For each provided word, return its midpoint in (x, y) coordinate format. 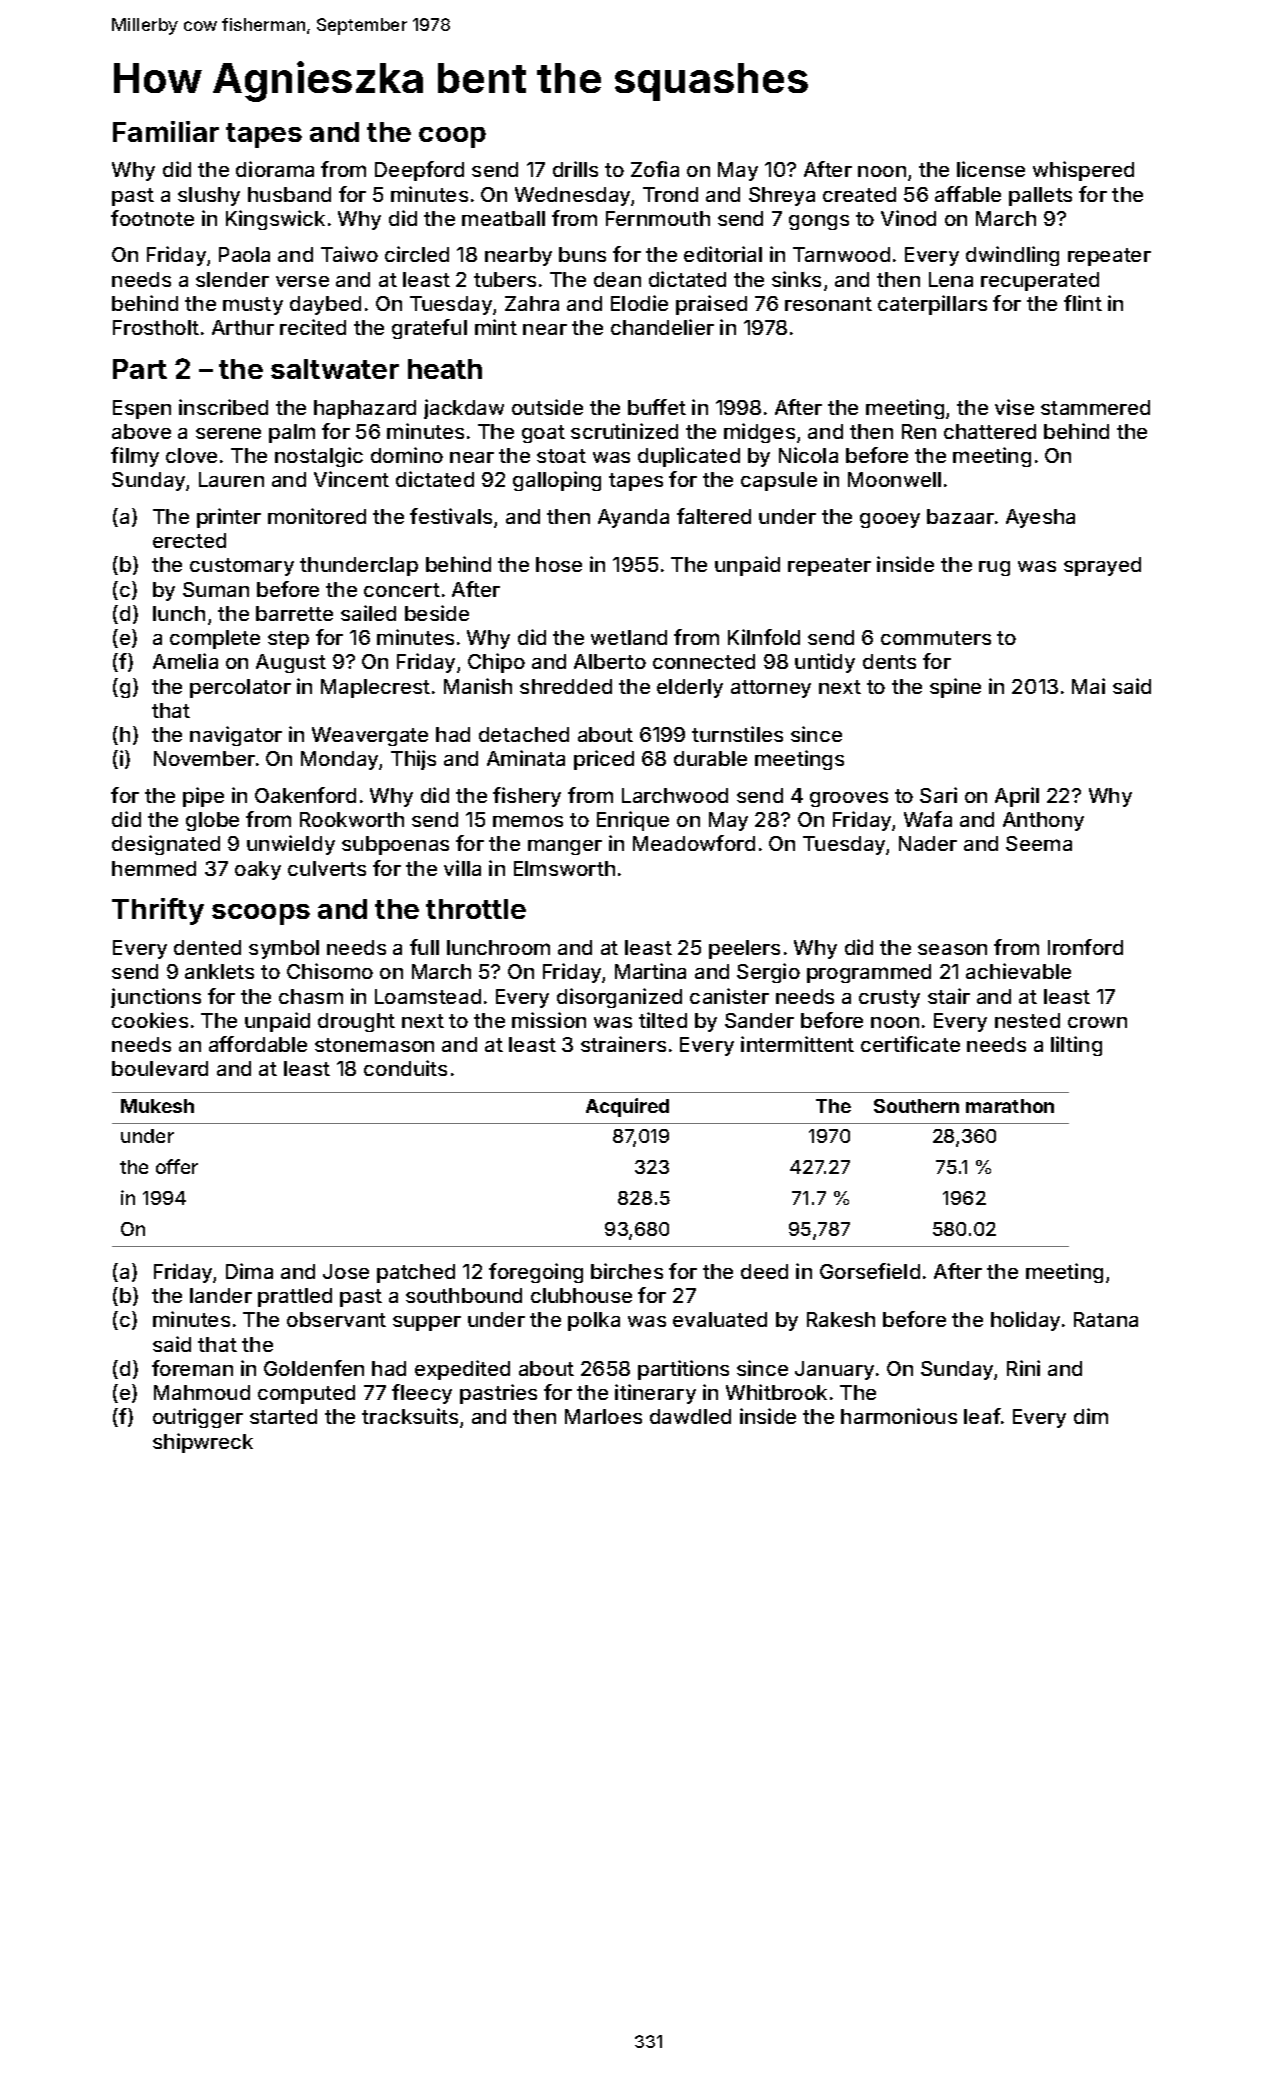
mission (549, 1020)
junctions (156, 998)
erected (189, 540)
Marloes (603, 1416)
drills (575, 169)
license (991, 169)
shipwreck (203, 1443)
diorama (275, 169)
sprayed (1102, 566)
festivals (451, 516)
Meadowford (694, 843)
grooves (849, 799)
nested (1027, 1020)
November (204, 758)
